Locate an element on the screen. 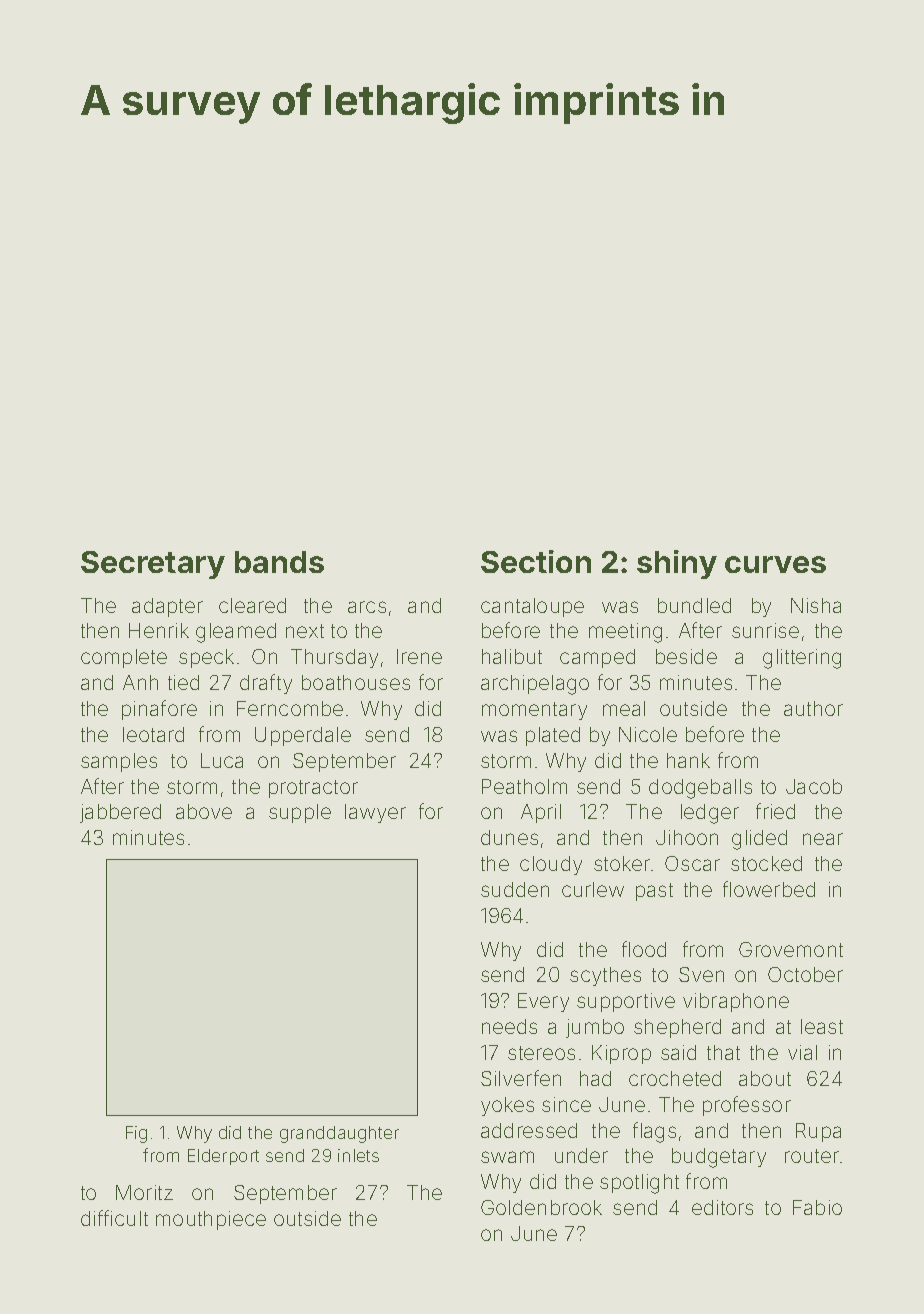 Image resolution: width=924 pixels, height=1314 pixels. Fig is located at coordinates (136, 1134).
